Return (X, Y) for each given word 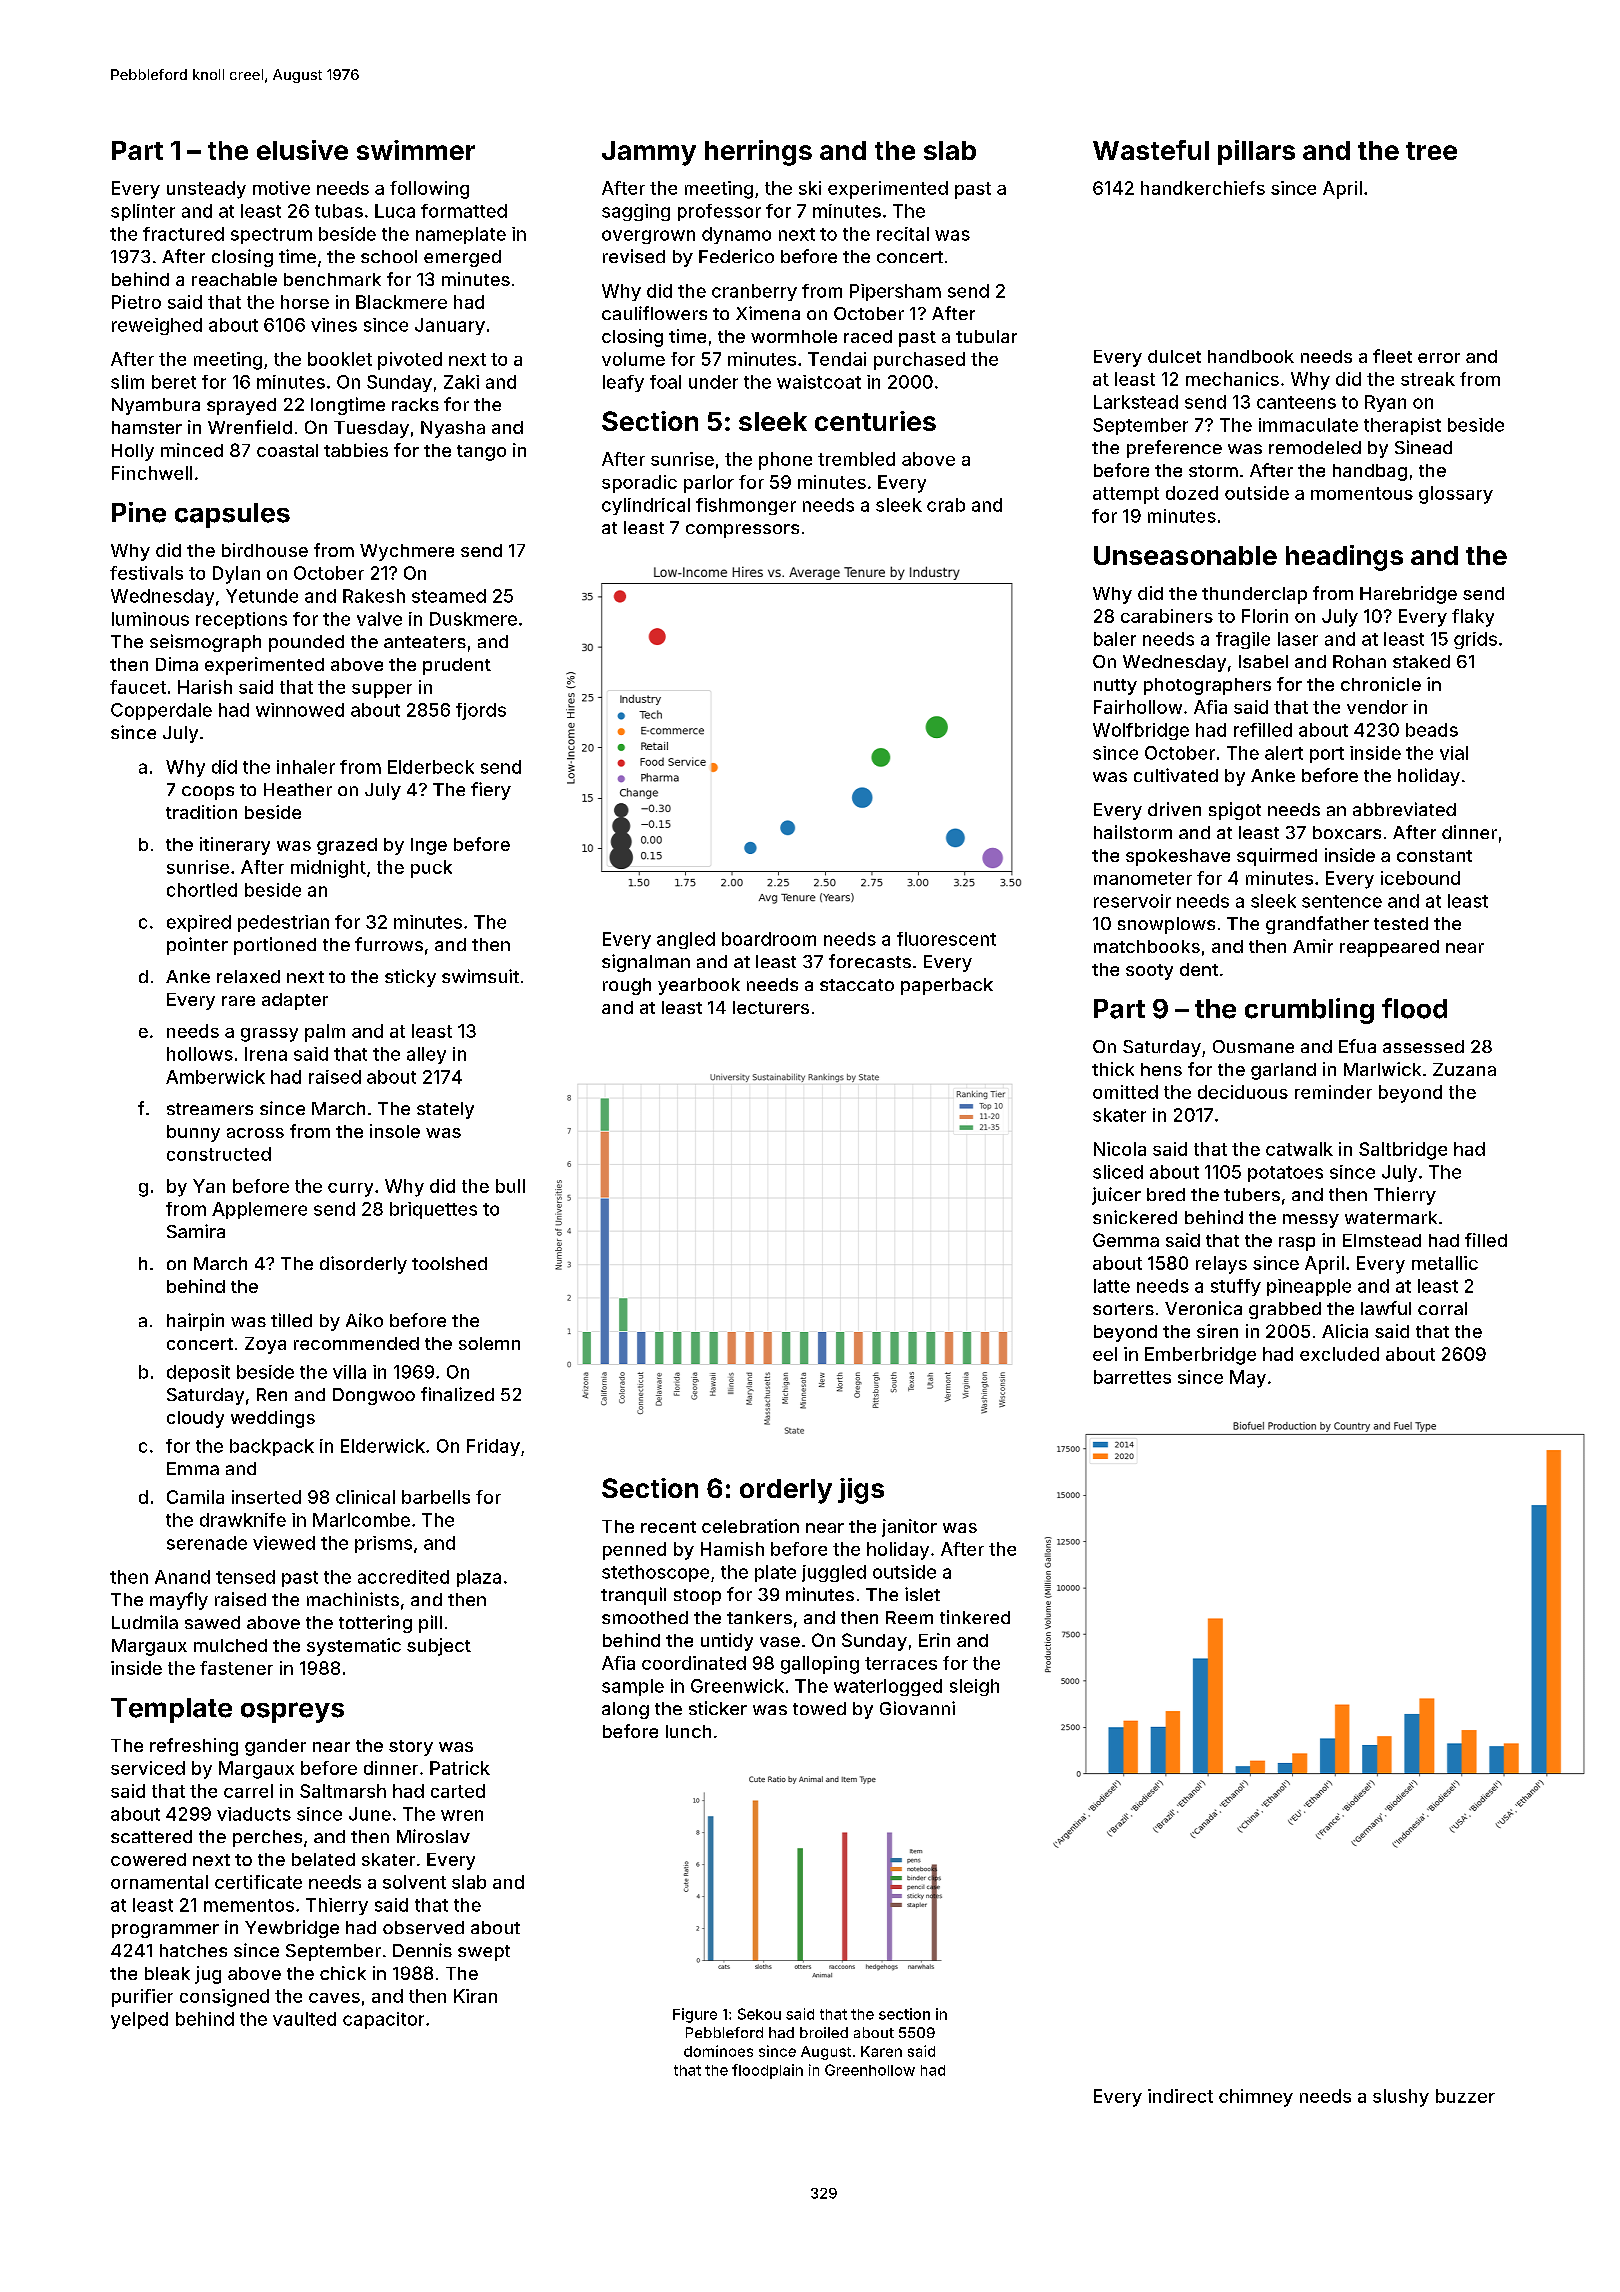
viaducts (254, 1814)
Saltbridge (1403, 1151)
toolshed (449, 1263)
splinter (143, 212)
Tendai (837, 359)
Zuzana (1464, 1069)
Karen (881, 2051)
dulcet (1174, 356)
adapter (295, 1001)
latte (1112, 1286)
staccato (857, 985)
